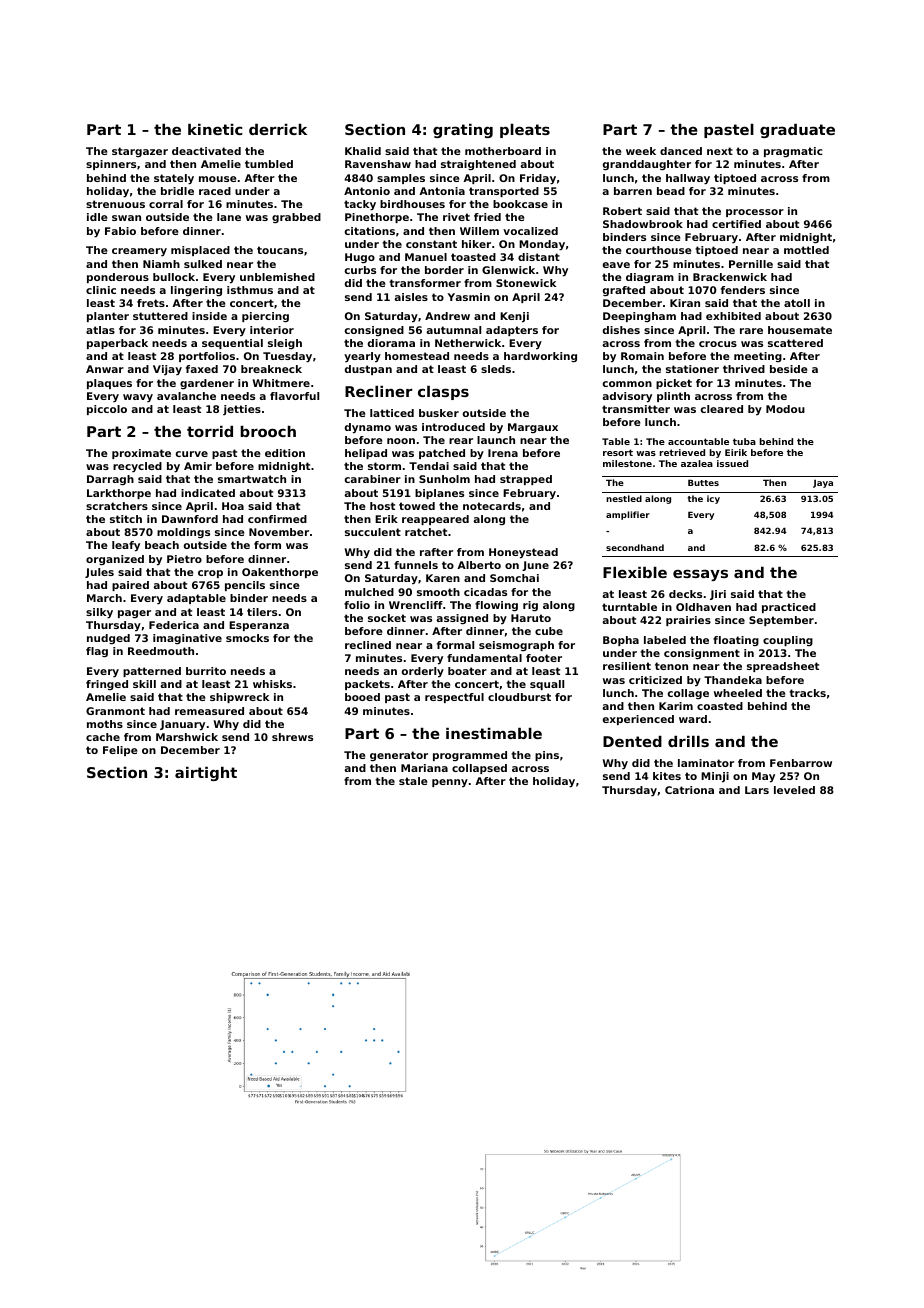 This screenshot has height=1308, width=924. What do you see at coordinates (685, 594) in the screenshot?
I see `decks` at bounding box center [685, 594].
